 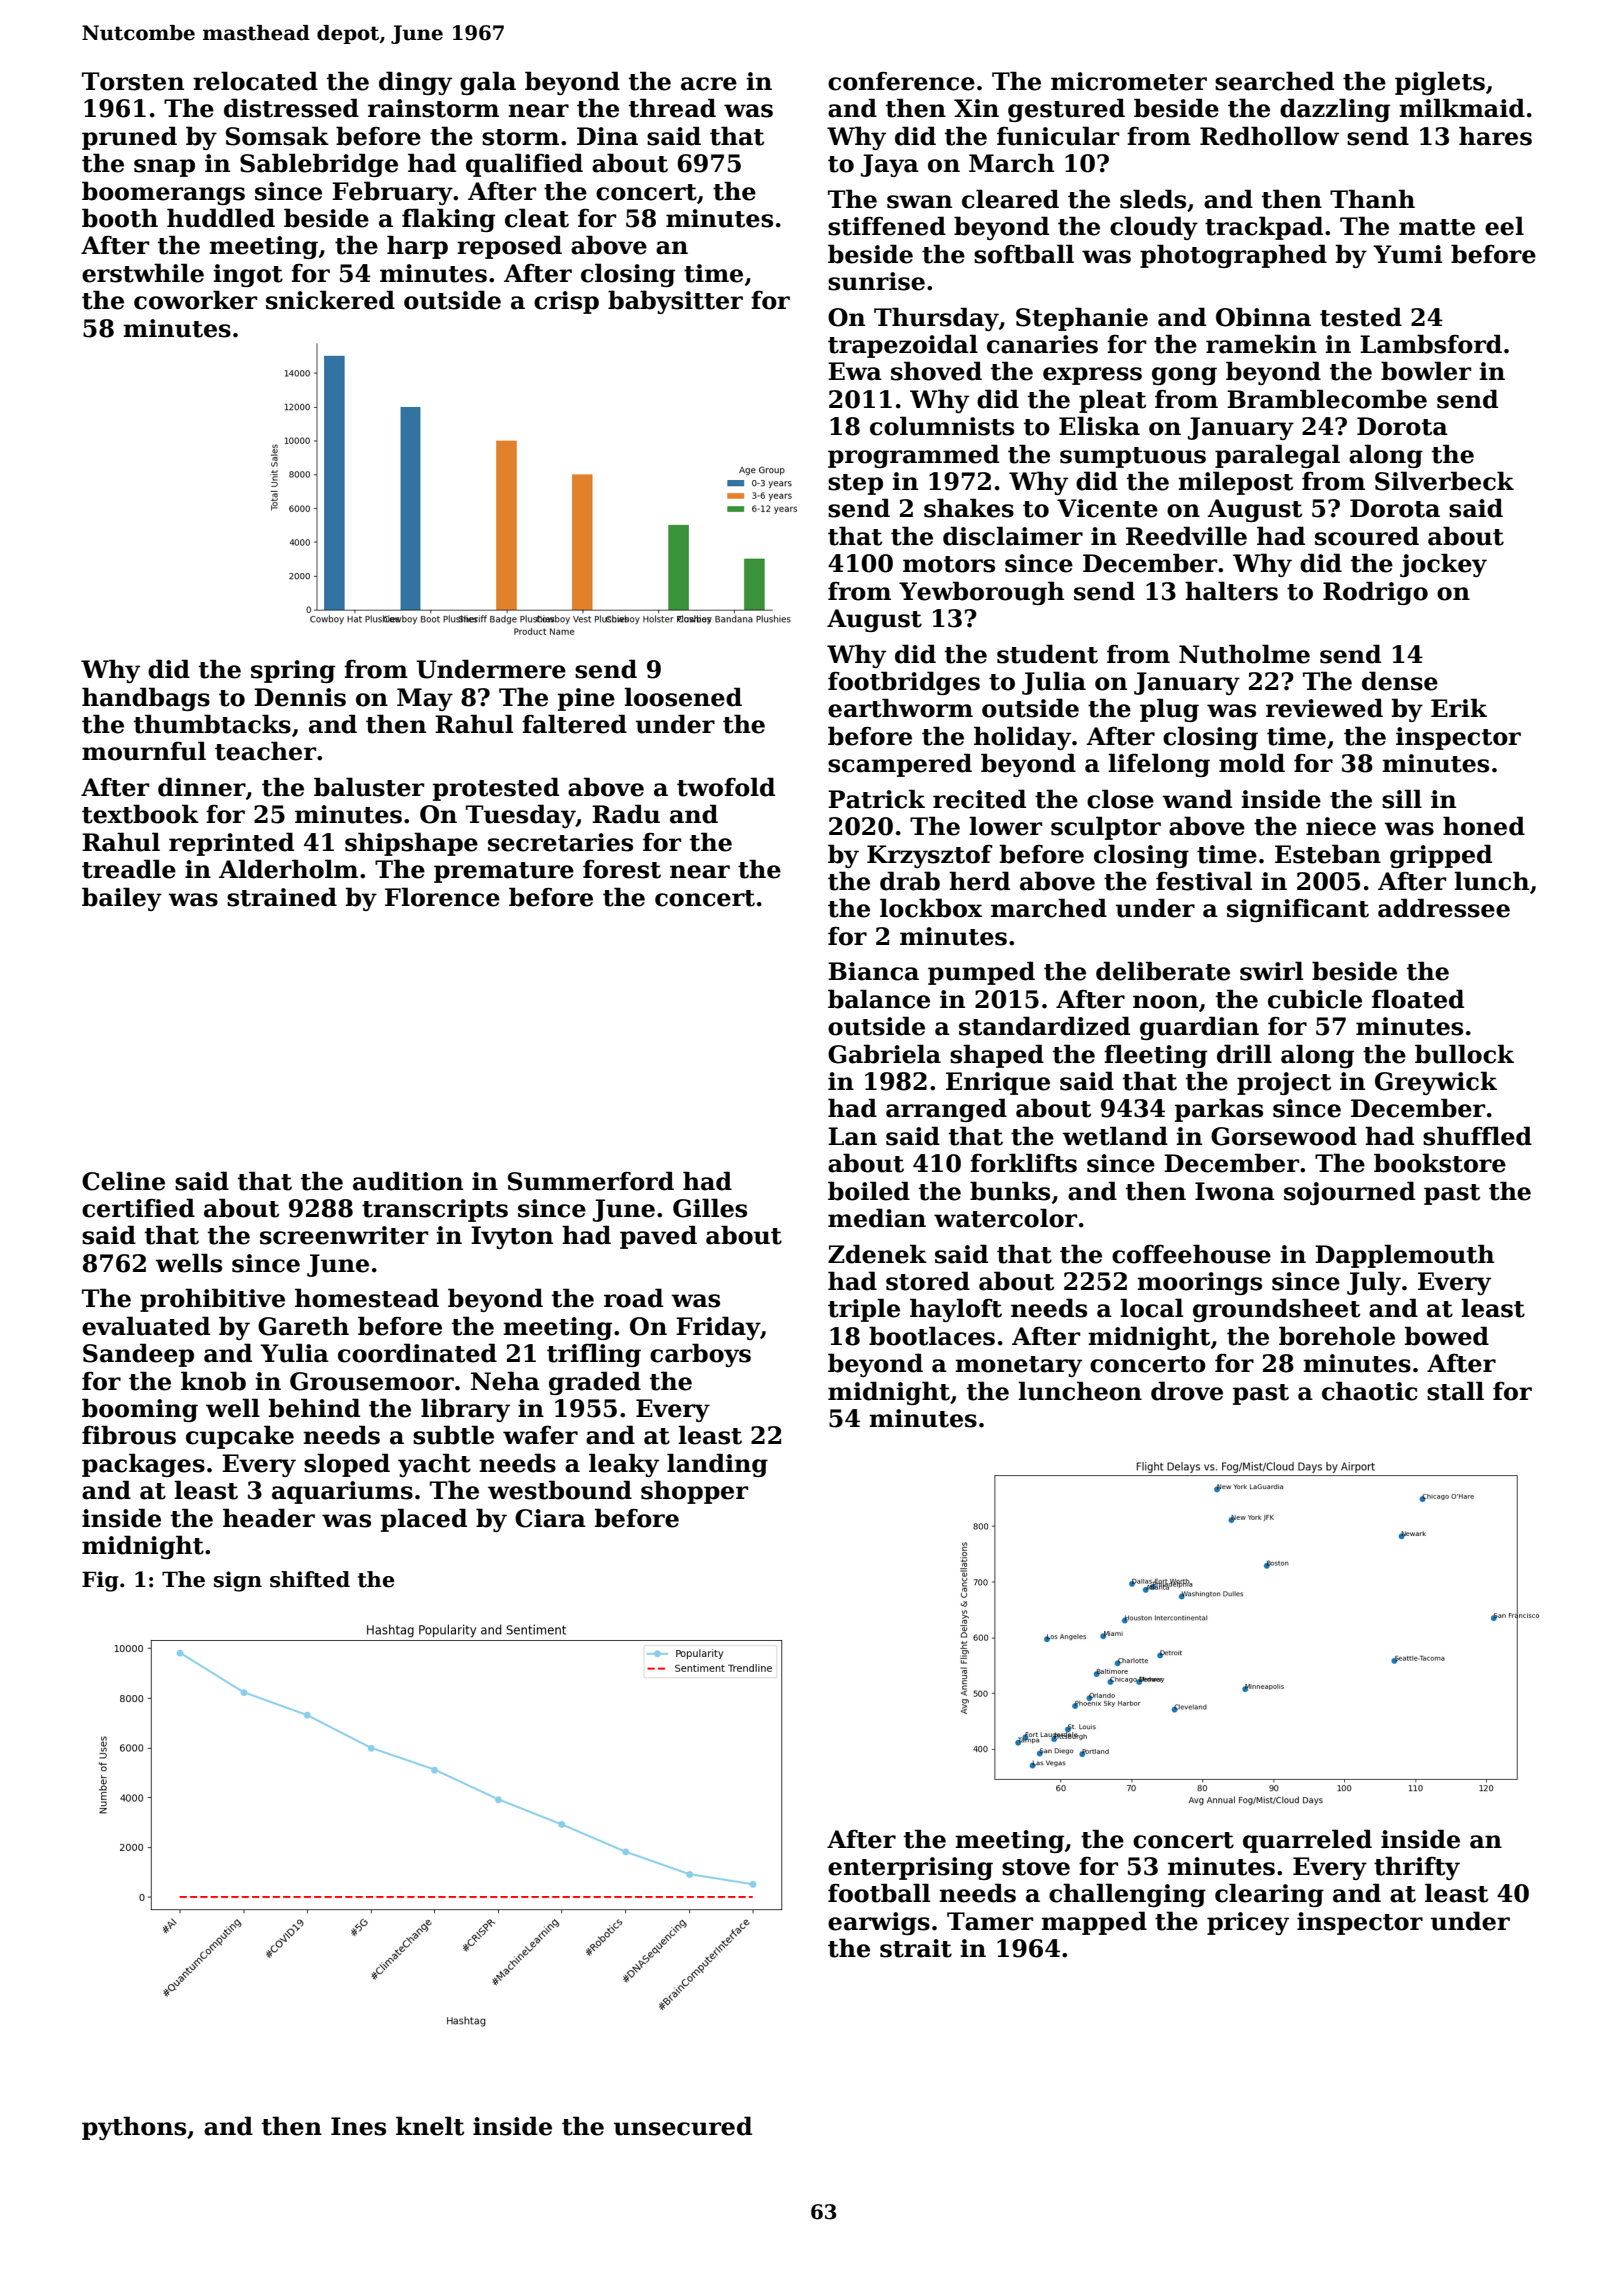 I want to click on shopper, so click(x=694, y=1492).
